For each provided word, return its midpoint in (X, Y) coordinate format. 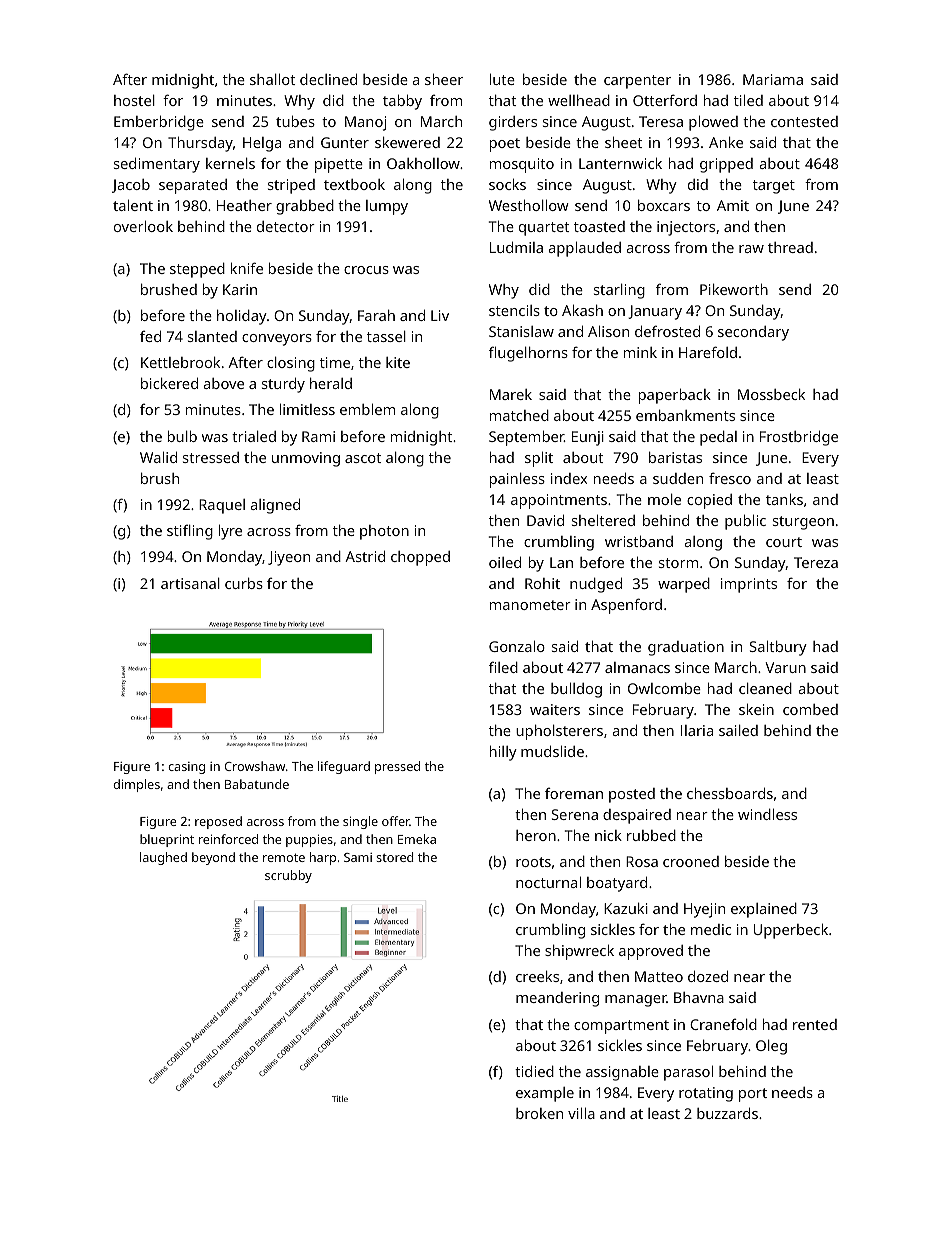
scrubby (288, 876)
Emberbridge (159, 123)
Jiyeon (289, 558)
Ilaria (697, 730)
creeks (537, 976)
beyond (213, 858)
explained (764, 910)
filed (503, 667)
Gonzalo (517, 646)
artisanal (190, 583)
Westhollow (529, 205)
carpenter (637, 82)
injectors (686, 228)
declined (328, 79)
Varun (786, 667)
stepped (197, 270)
